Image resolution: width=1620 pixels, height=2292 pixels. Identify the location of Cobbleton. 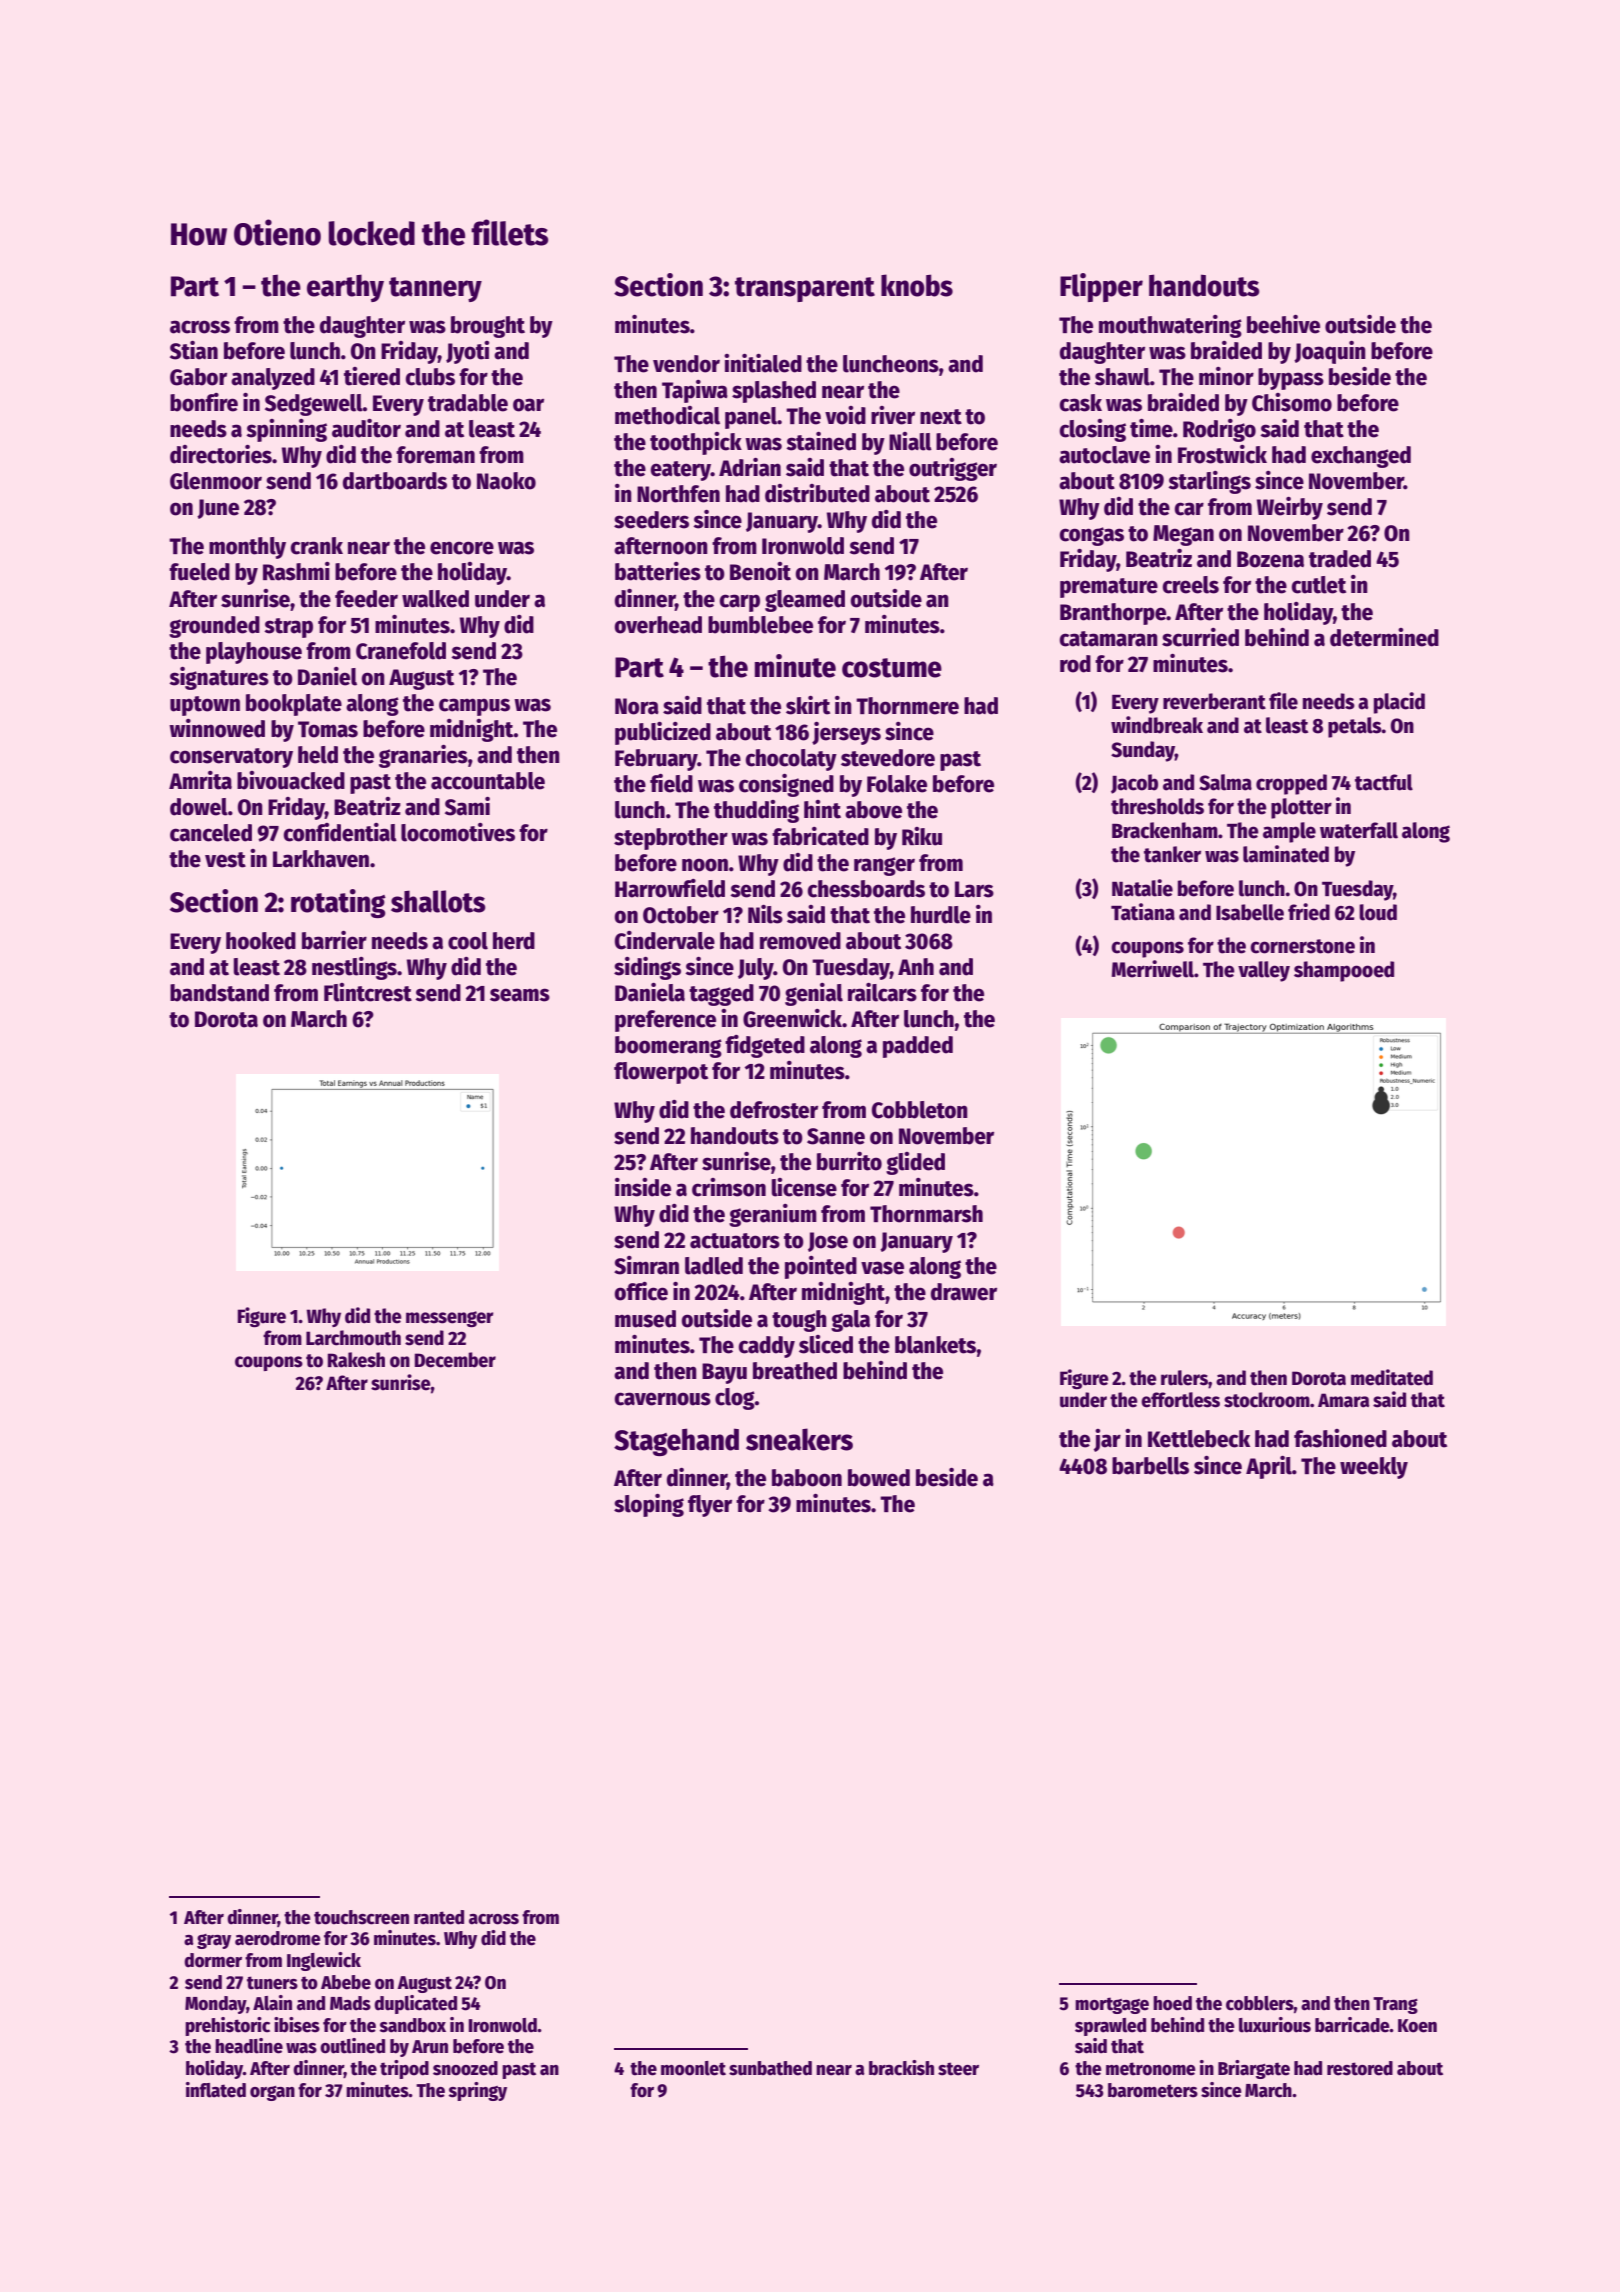
(920, 1110).
